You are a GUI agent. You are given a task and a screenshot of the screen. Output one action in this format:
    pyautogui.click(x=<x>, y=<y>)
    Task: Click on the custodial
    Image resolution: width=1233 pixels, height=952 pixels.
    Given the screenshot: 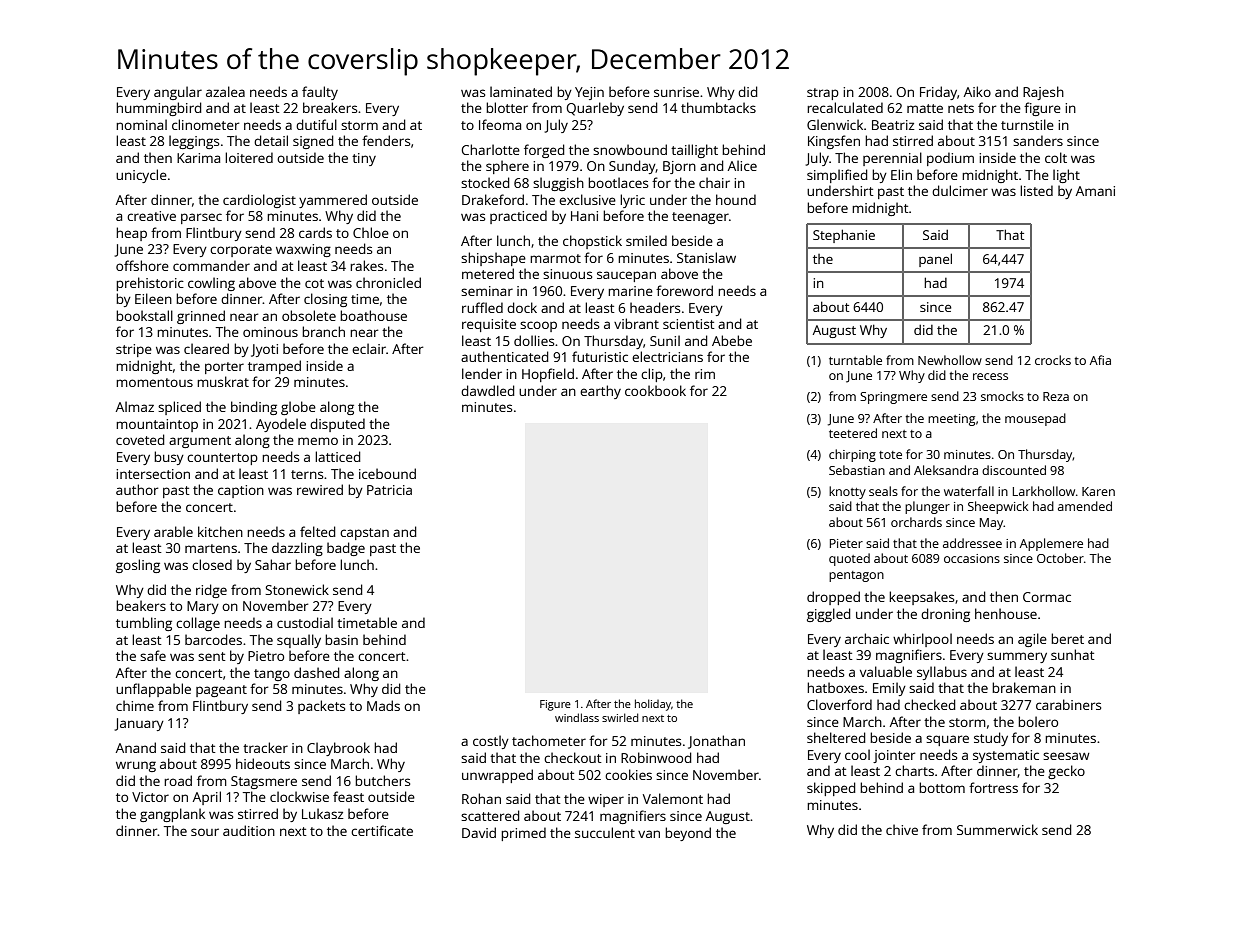 What is the action you would take?
    pyautogui.click(x=305, y=622)
